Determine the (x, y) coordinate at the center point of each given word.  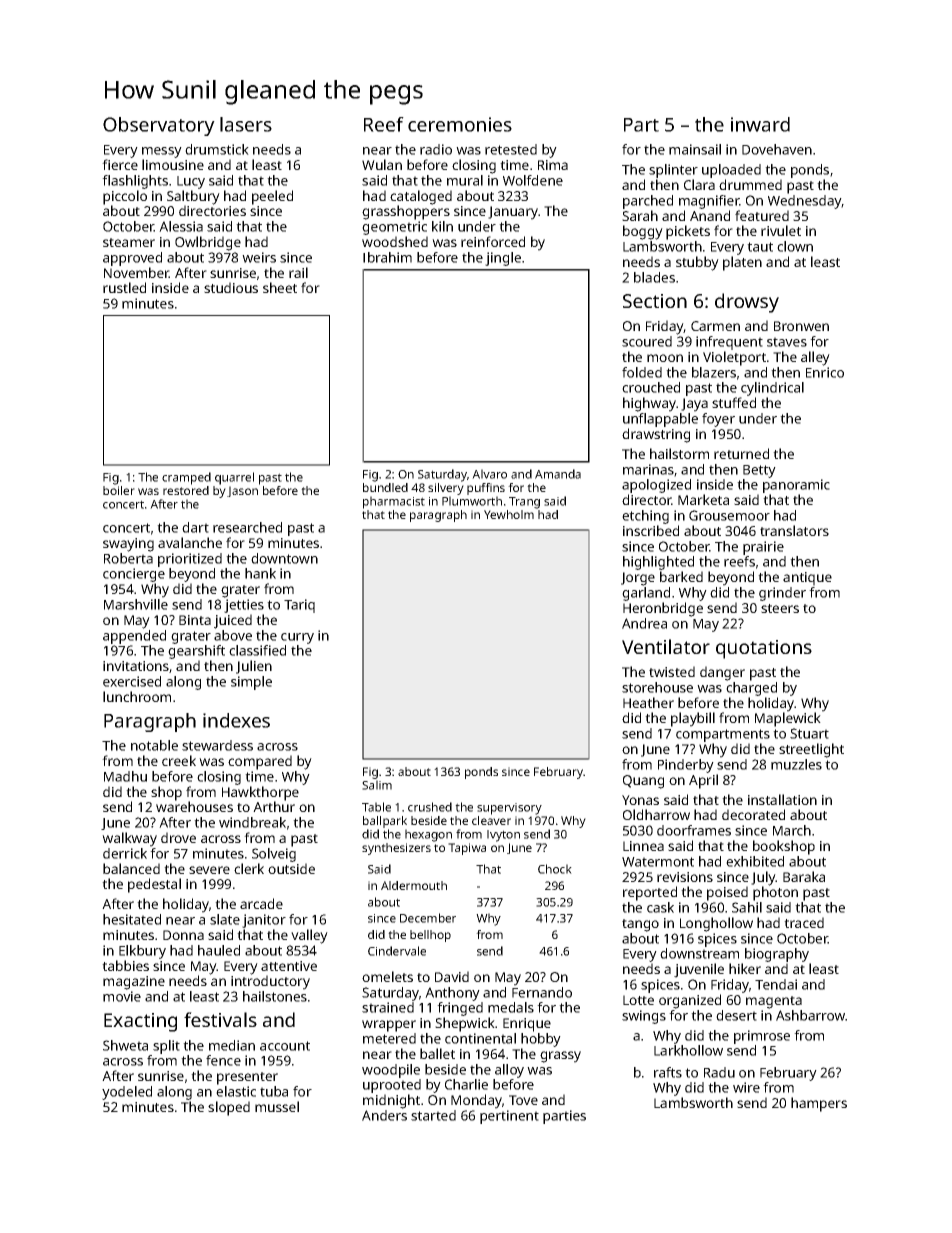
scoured (647, 341)
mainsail (695, 149)
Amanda (558, 474)
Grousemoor (729, 515)
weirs (259, 257)
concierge (134, 575)
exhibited (755, 861)
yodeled (127, 1093)
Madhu (125, 776)
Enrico (825, 372)
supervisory (509, 809)
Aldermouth (414, 885)
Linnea (643, 846)
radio (436, 149)
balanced (131, 868)
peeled (272, 197)
